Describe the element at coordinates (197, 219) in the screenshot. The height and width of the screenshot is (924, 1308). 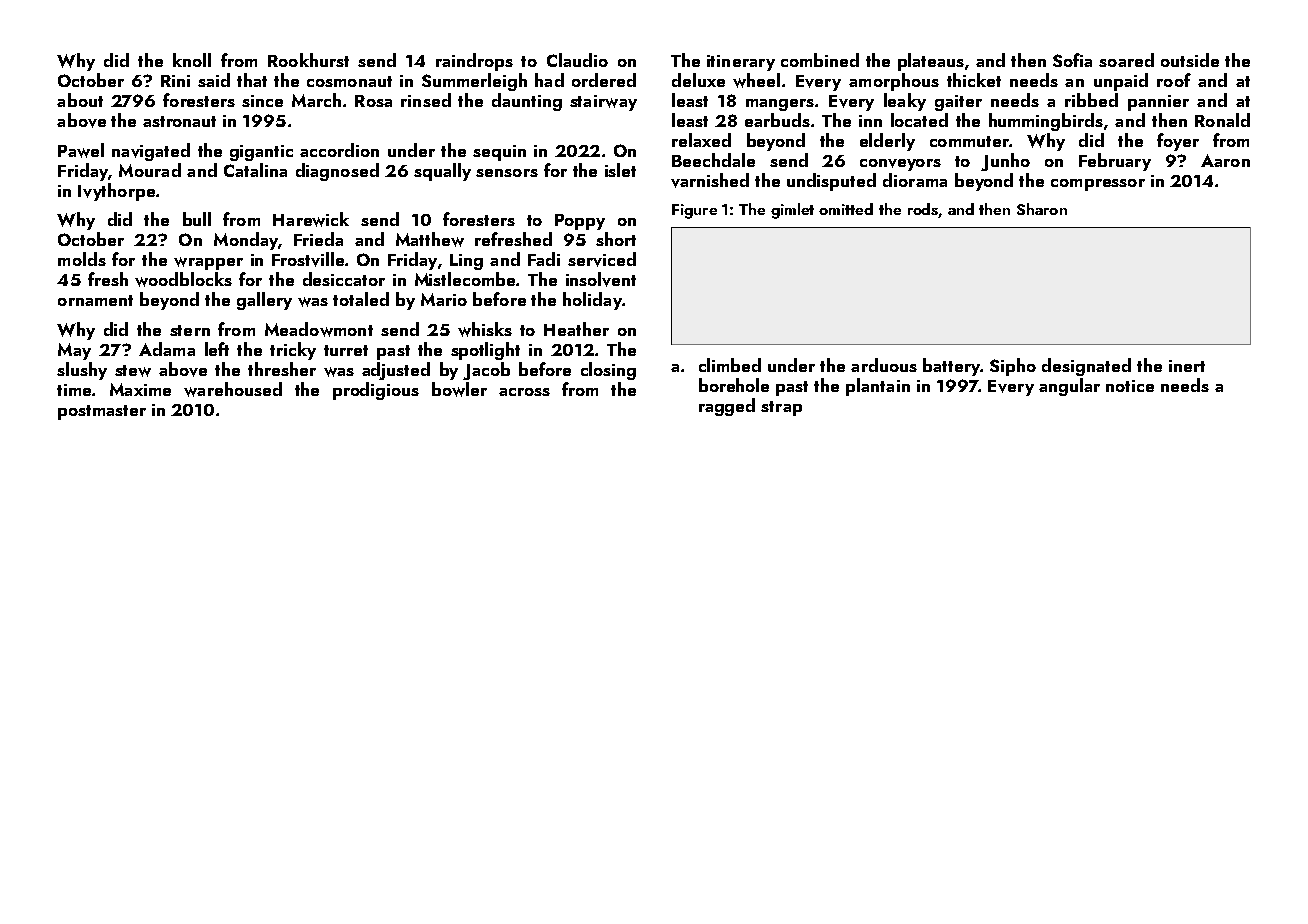
I see `bull` at that location.
